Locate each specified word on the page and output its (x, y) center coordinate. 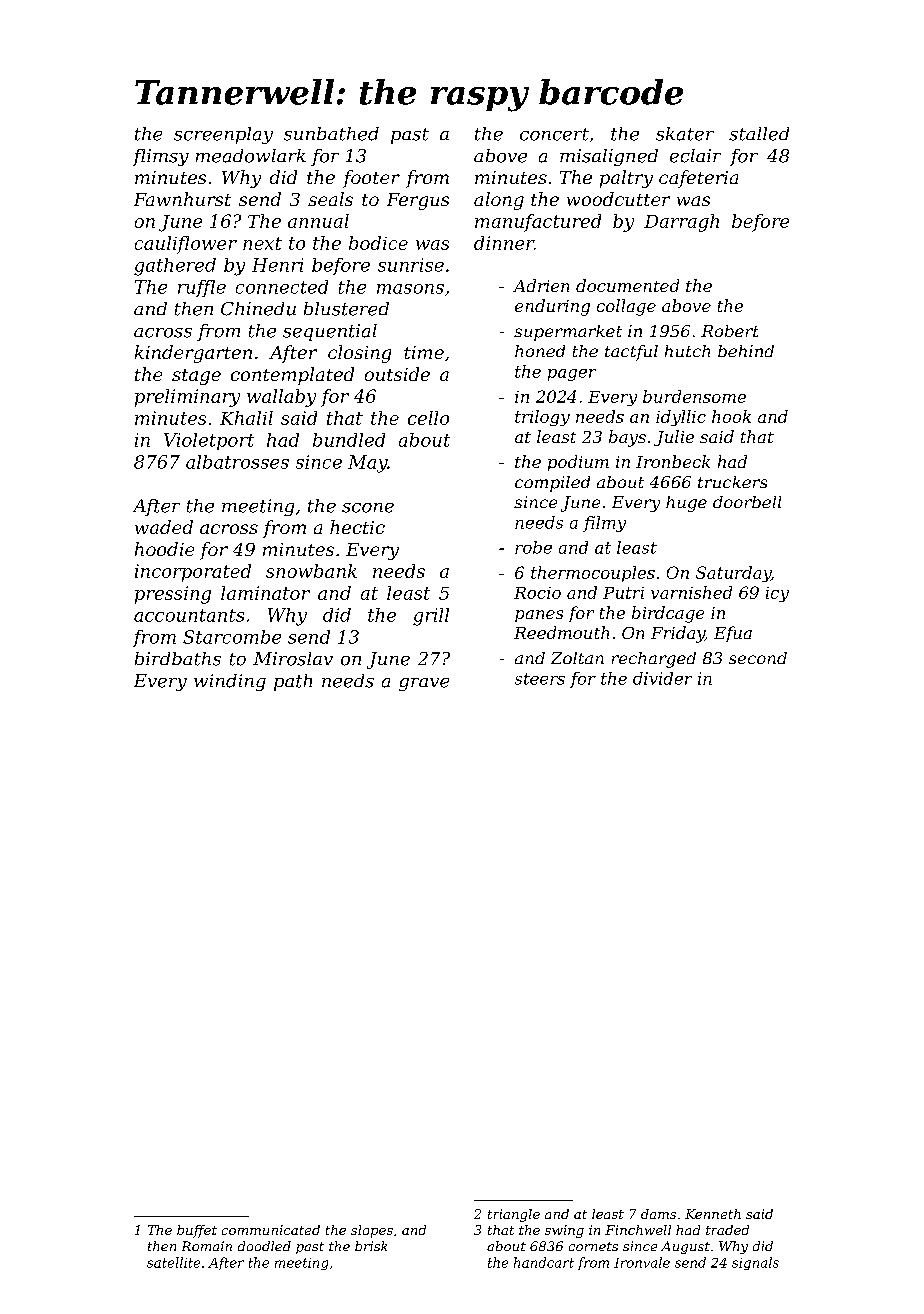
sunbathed (331, 134)
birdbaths (178, 659)
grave (424, 684)
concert (554, 134)
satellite (173, 1262)
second (758, 658)
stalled (759, 134)
